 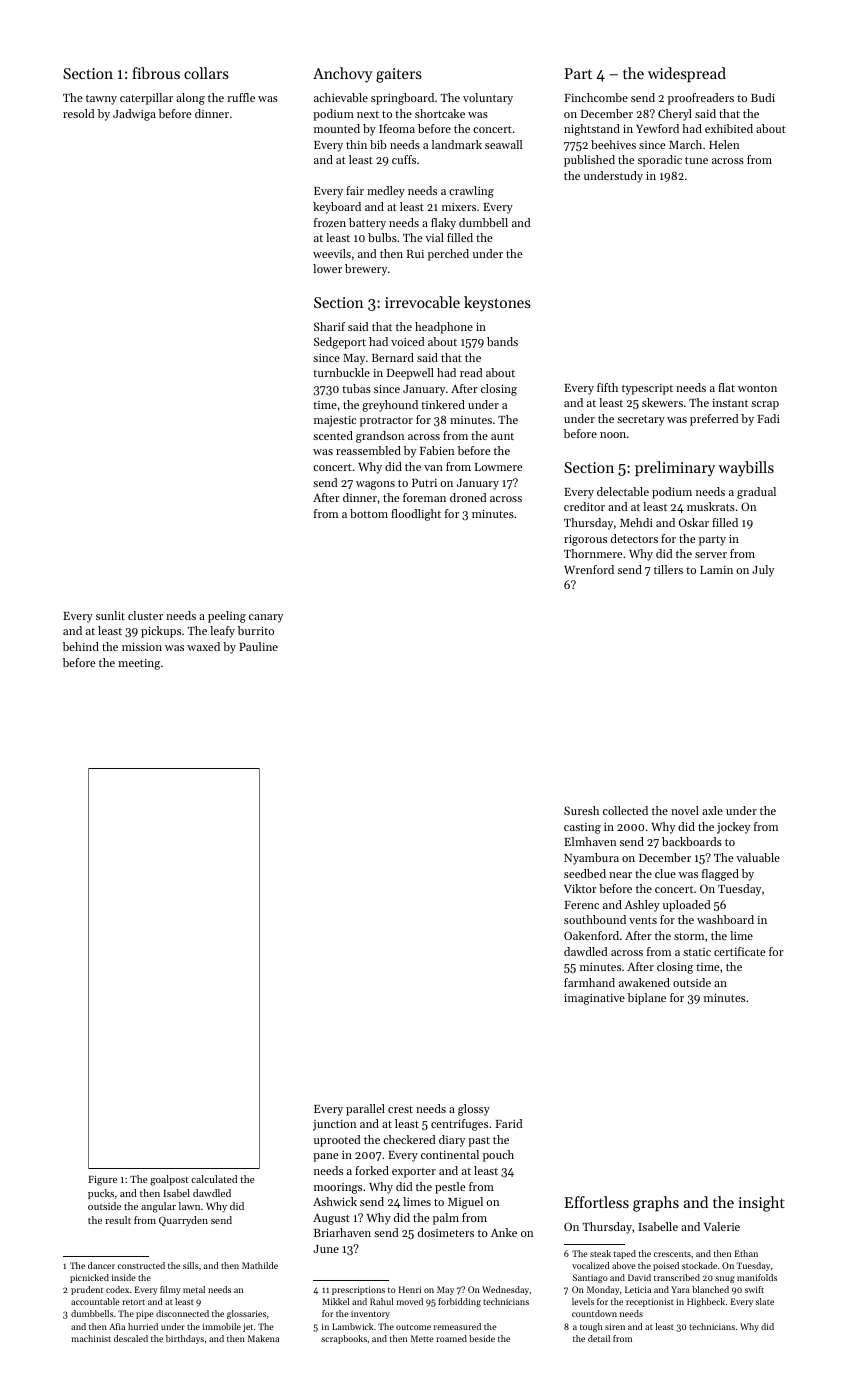 I want to click on Budi, so click(x=763, y=97).
